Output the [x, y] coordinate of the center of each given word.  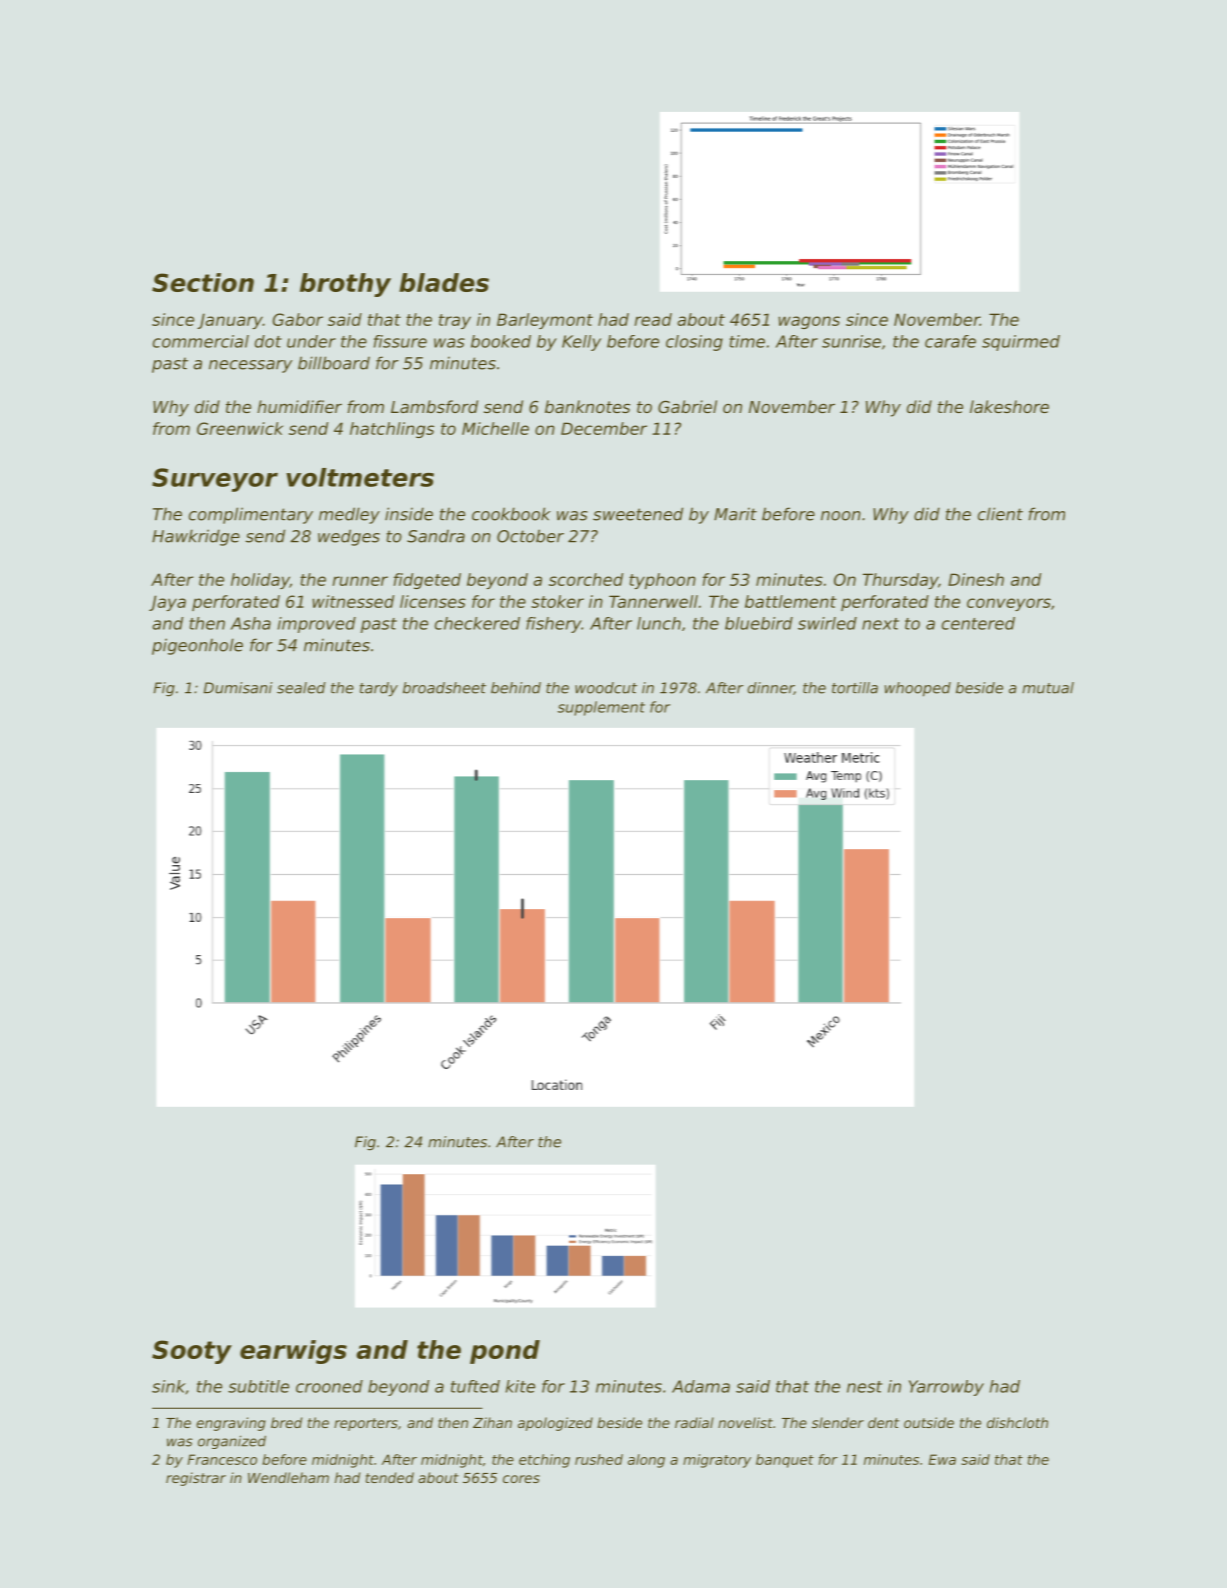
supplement [601, 708]
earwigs [293, 1352]
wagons [809, 322]
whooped [918, 689]
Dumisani [238, 688]
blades [444, 282]
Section [203, 282]
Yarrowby [946, 1388]
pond [505, 1352]
